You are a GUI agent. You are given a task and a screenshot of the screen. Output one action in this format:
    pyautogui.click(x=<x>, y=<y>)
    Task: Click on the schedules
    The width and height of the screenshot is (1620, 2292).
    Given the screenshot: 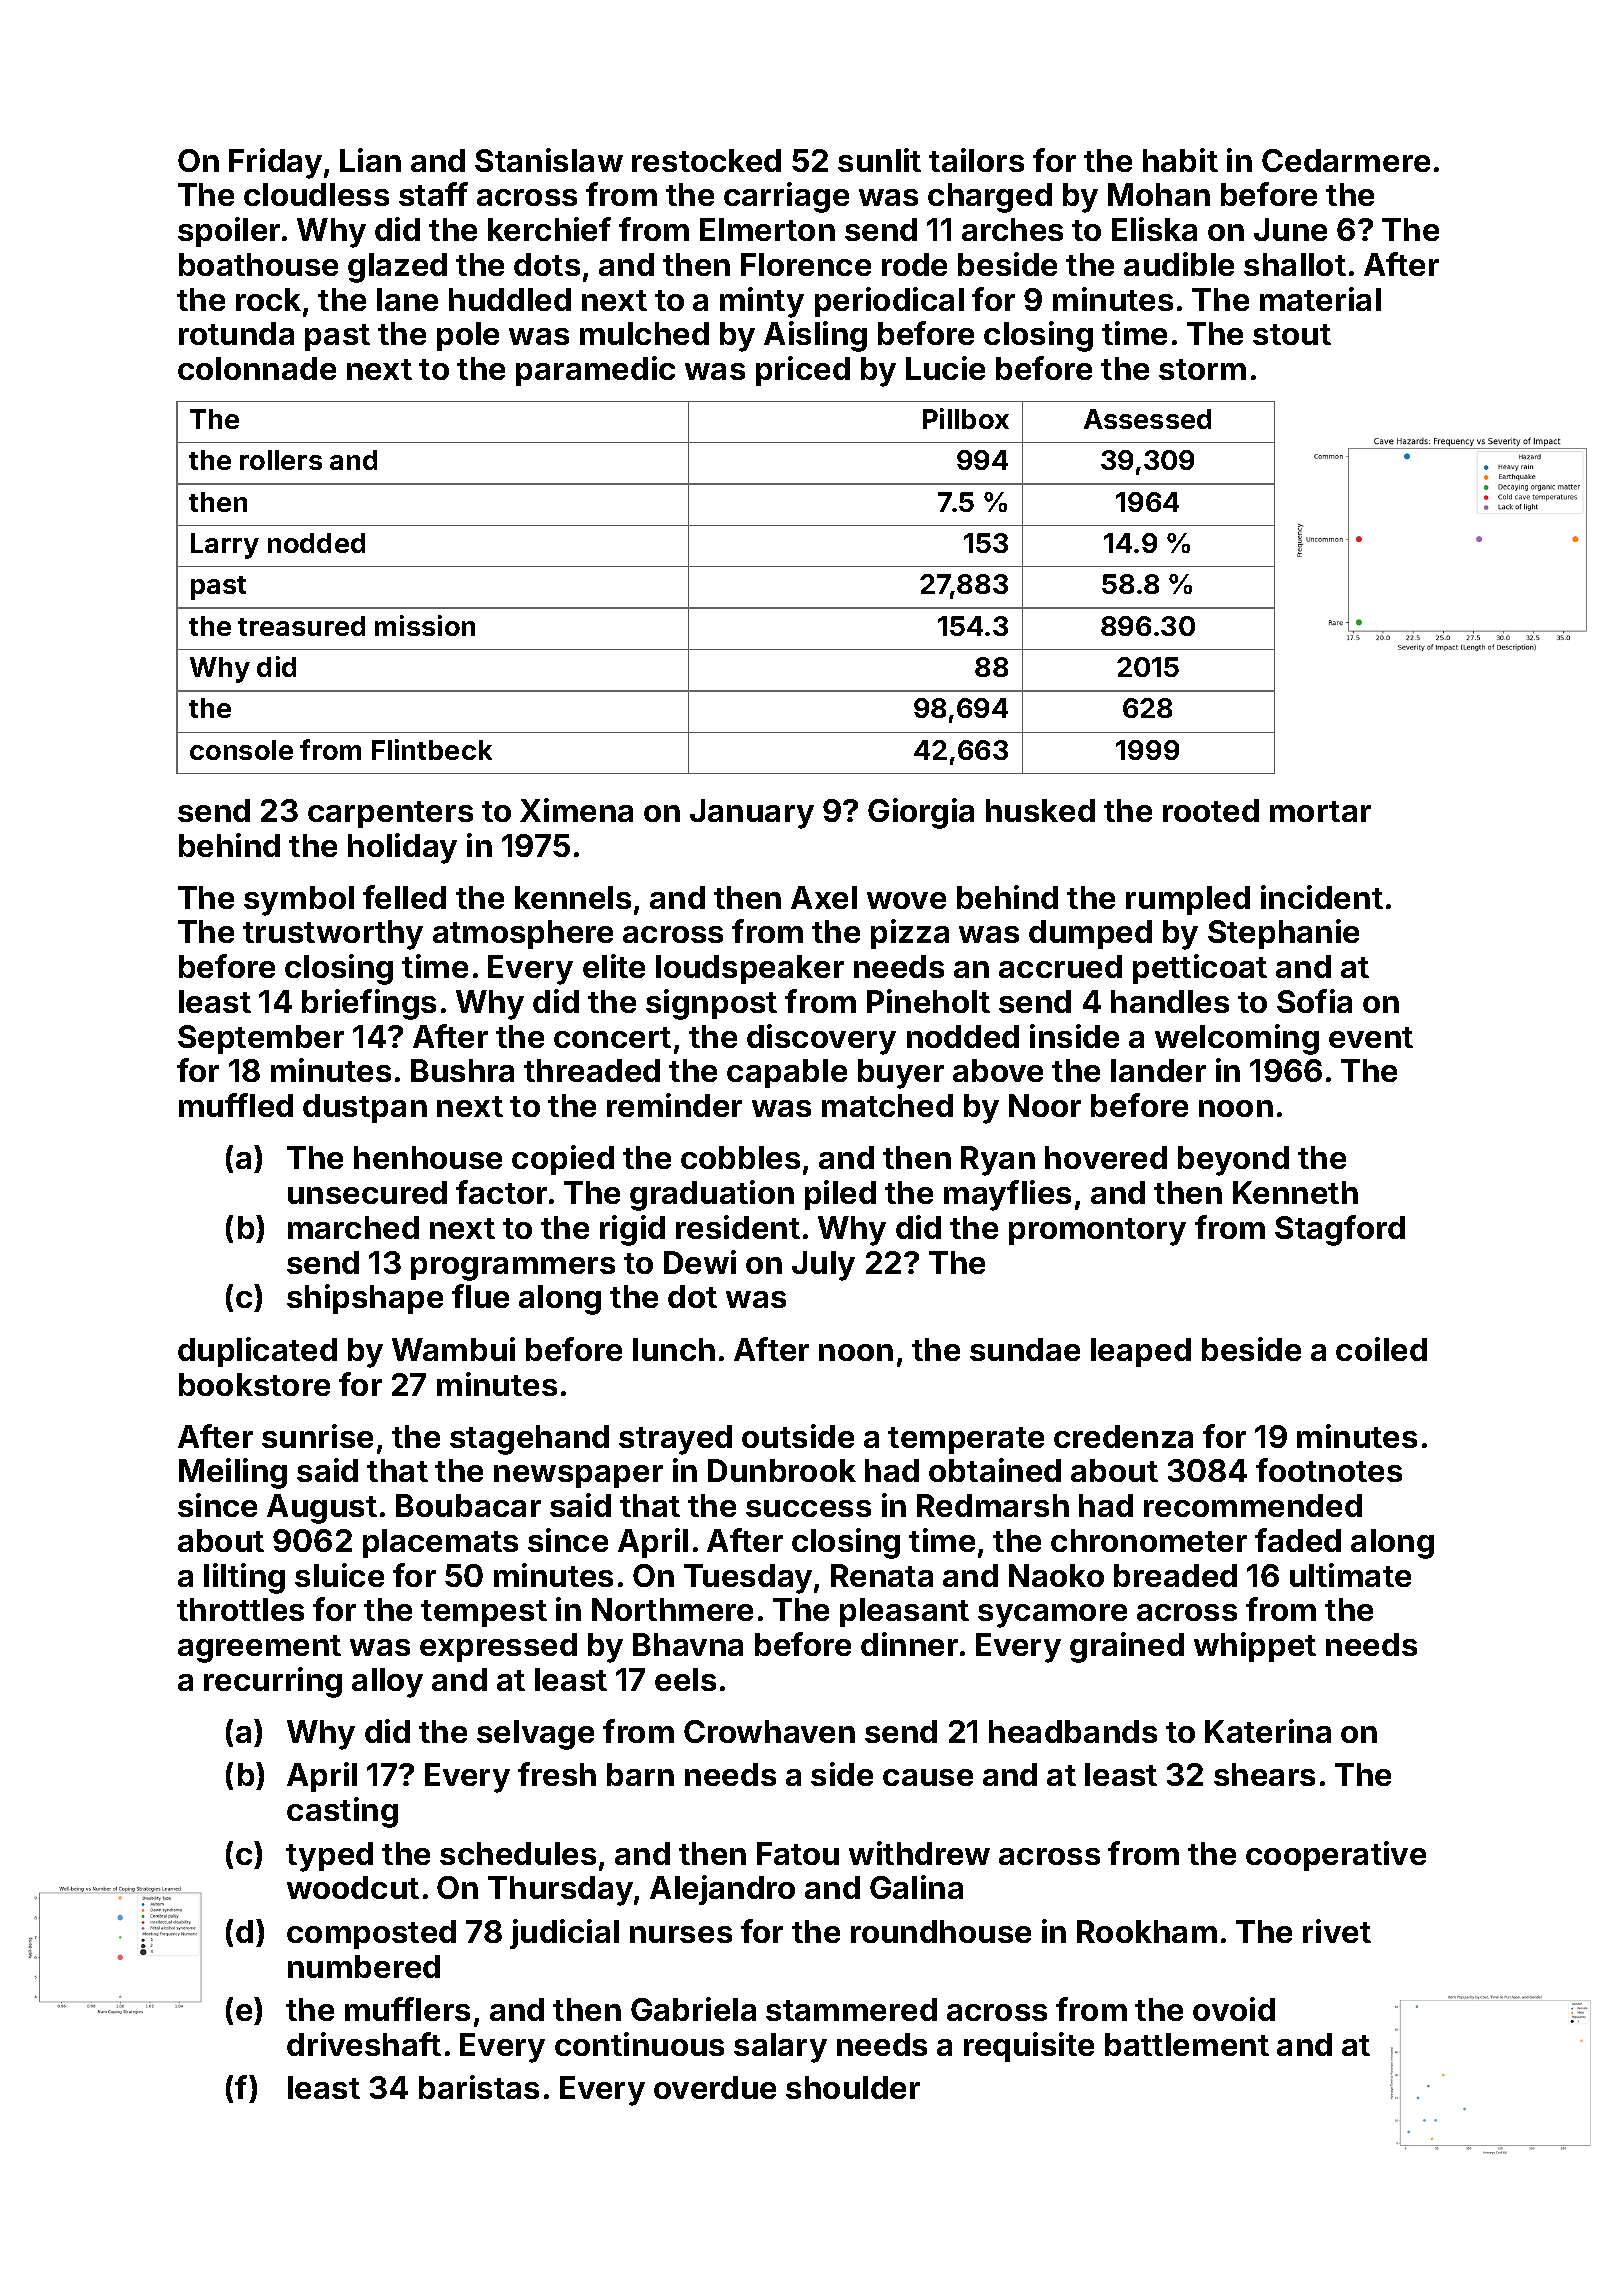 What is the action you would take?
    pyautogui.click(x=518, y=1853)
